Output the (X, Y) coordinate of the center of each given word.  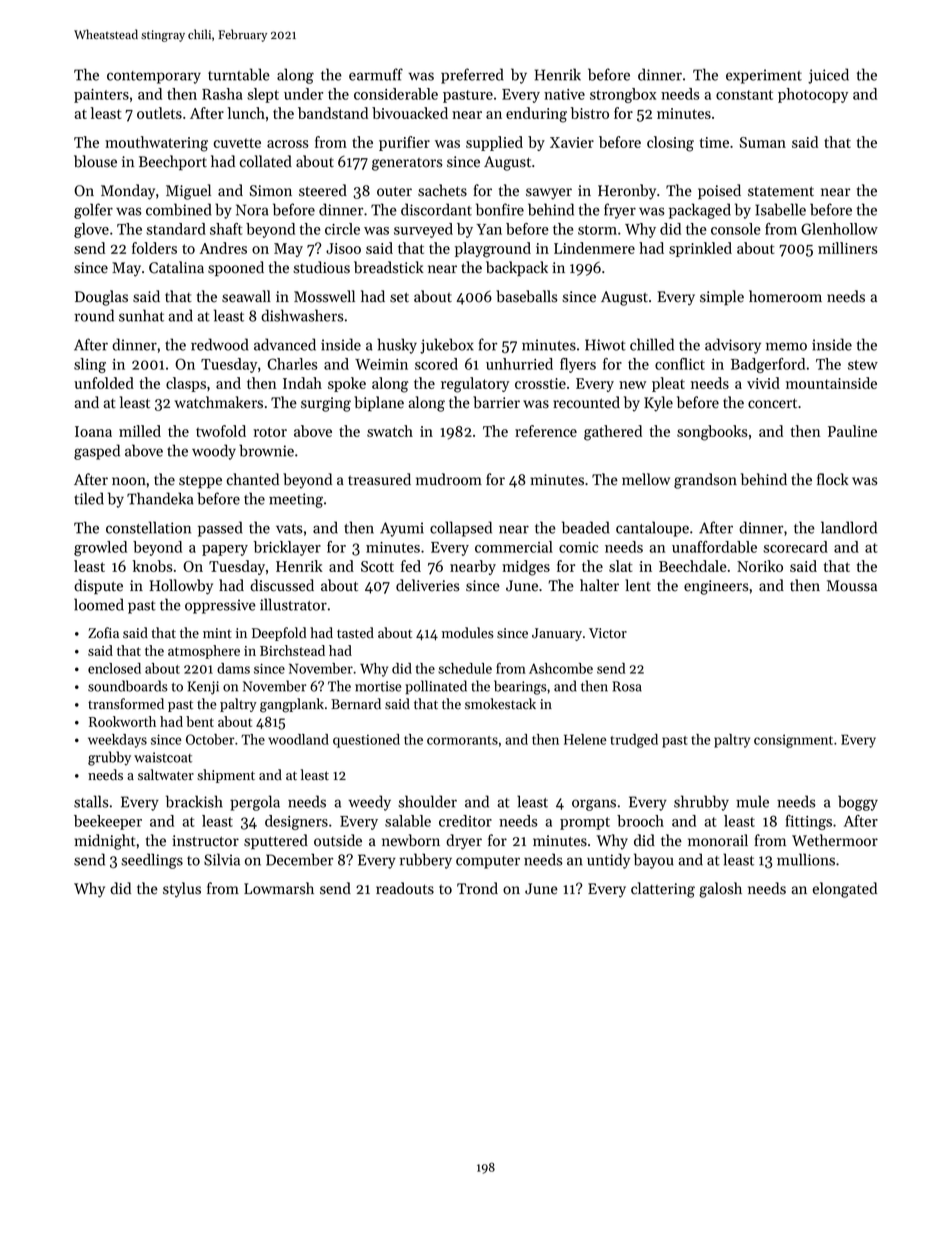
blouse (95, 161)
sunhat (141, 315)
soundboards (128, 686)
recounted (586, 402)
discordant (436, 209)
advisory (733, 346)
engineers (716, 587)
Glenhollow (839, 229)
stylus (182, 890)
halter (599, 585)
